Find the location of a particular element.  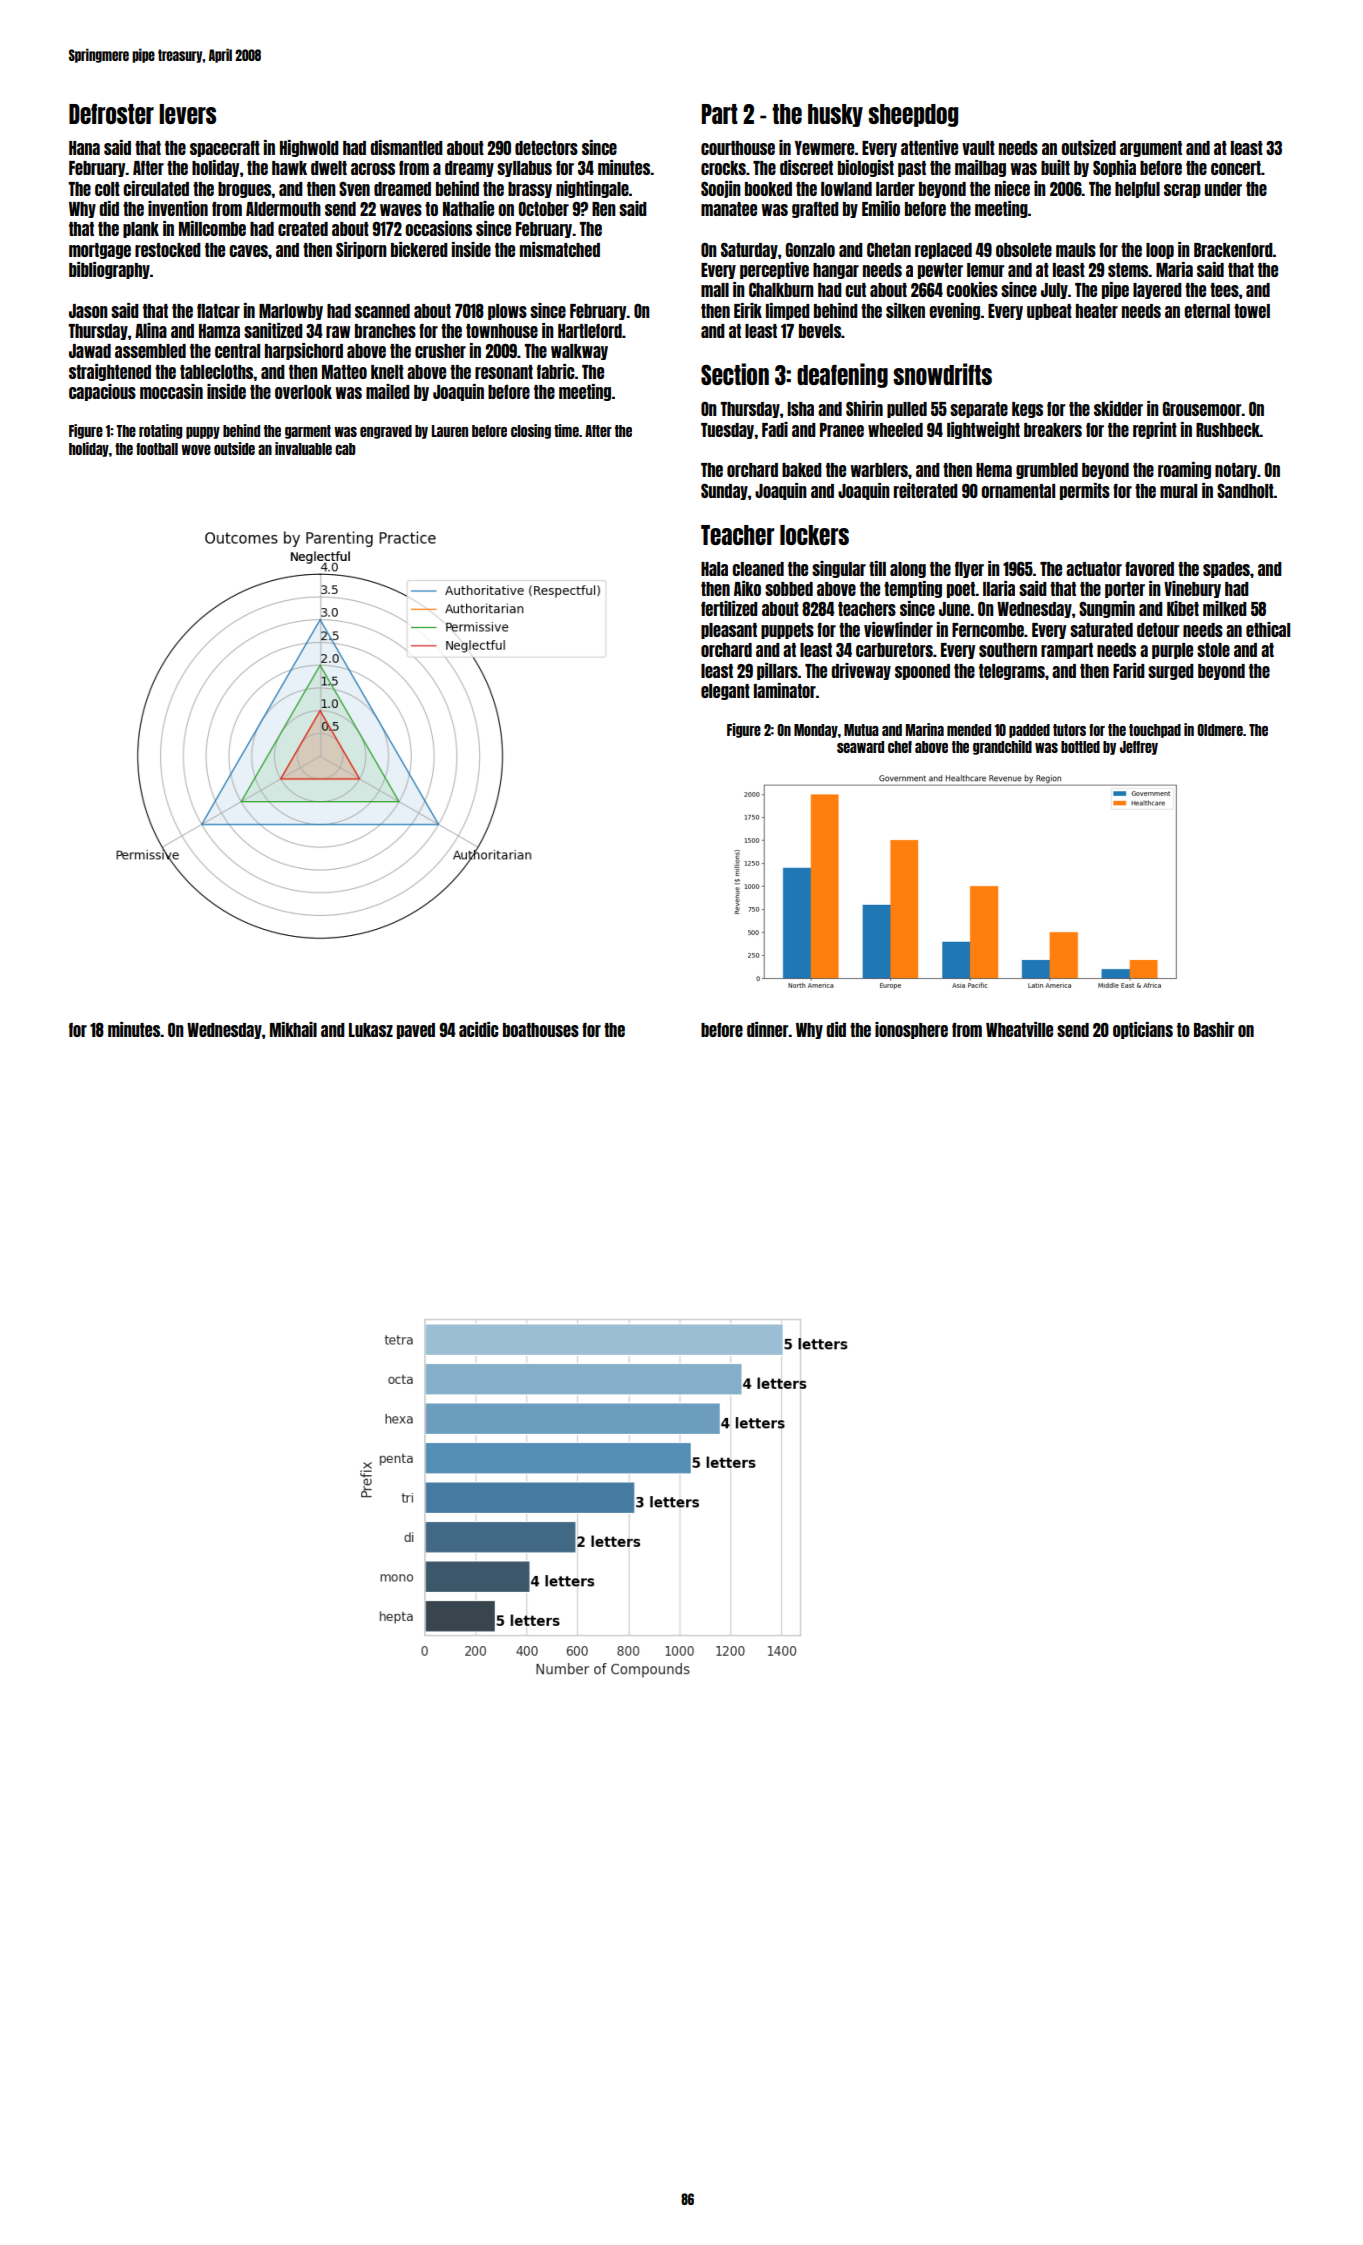

wove is located at coordinates (196, 450).
